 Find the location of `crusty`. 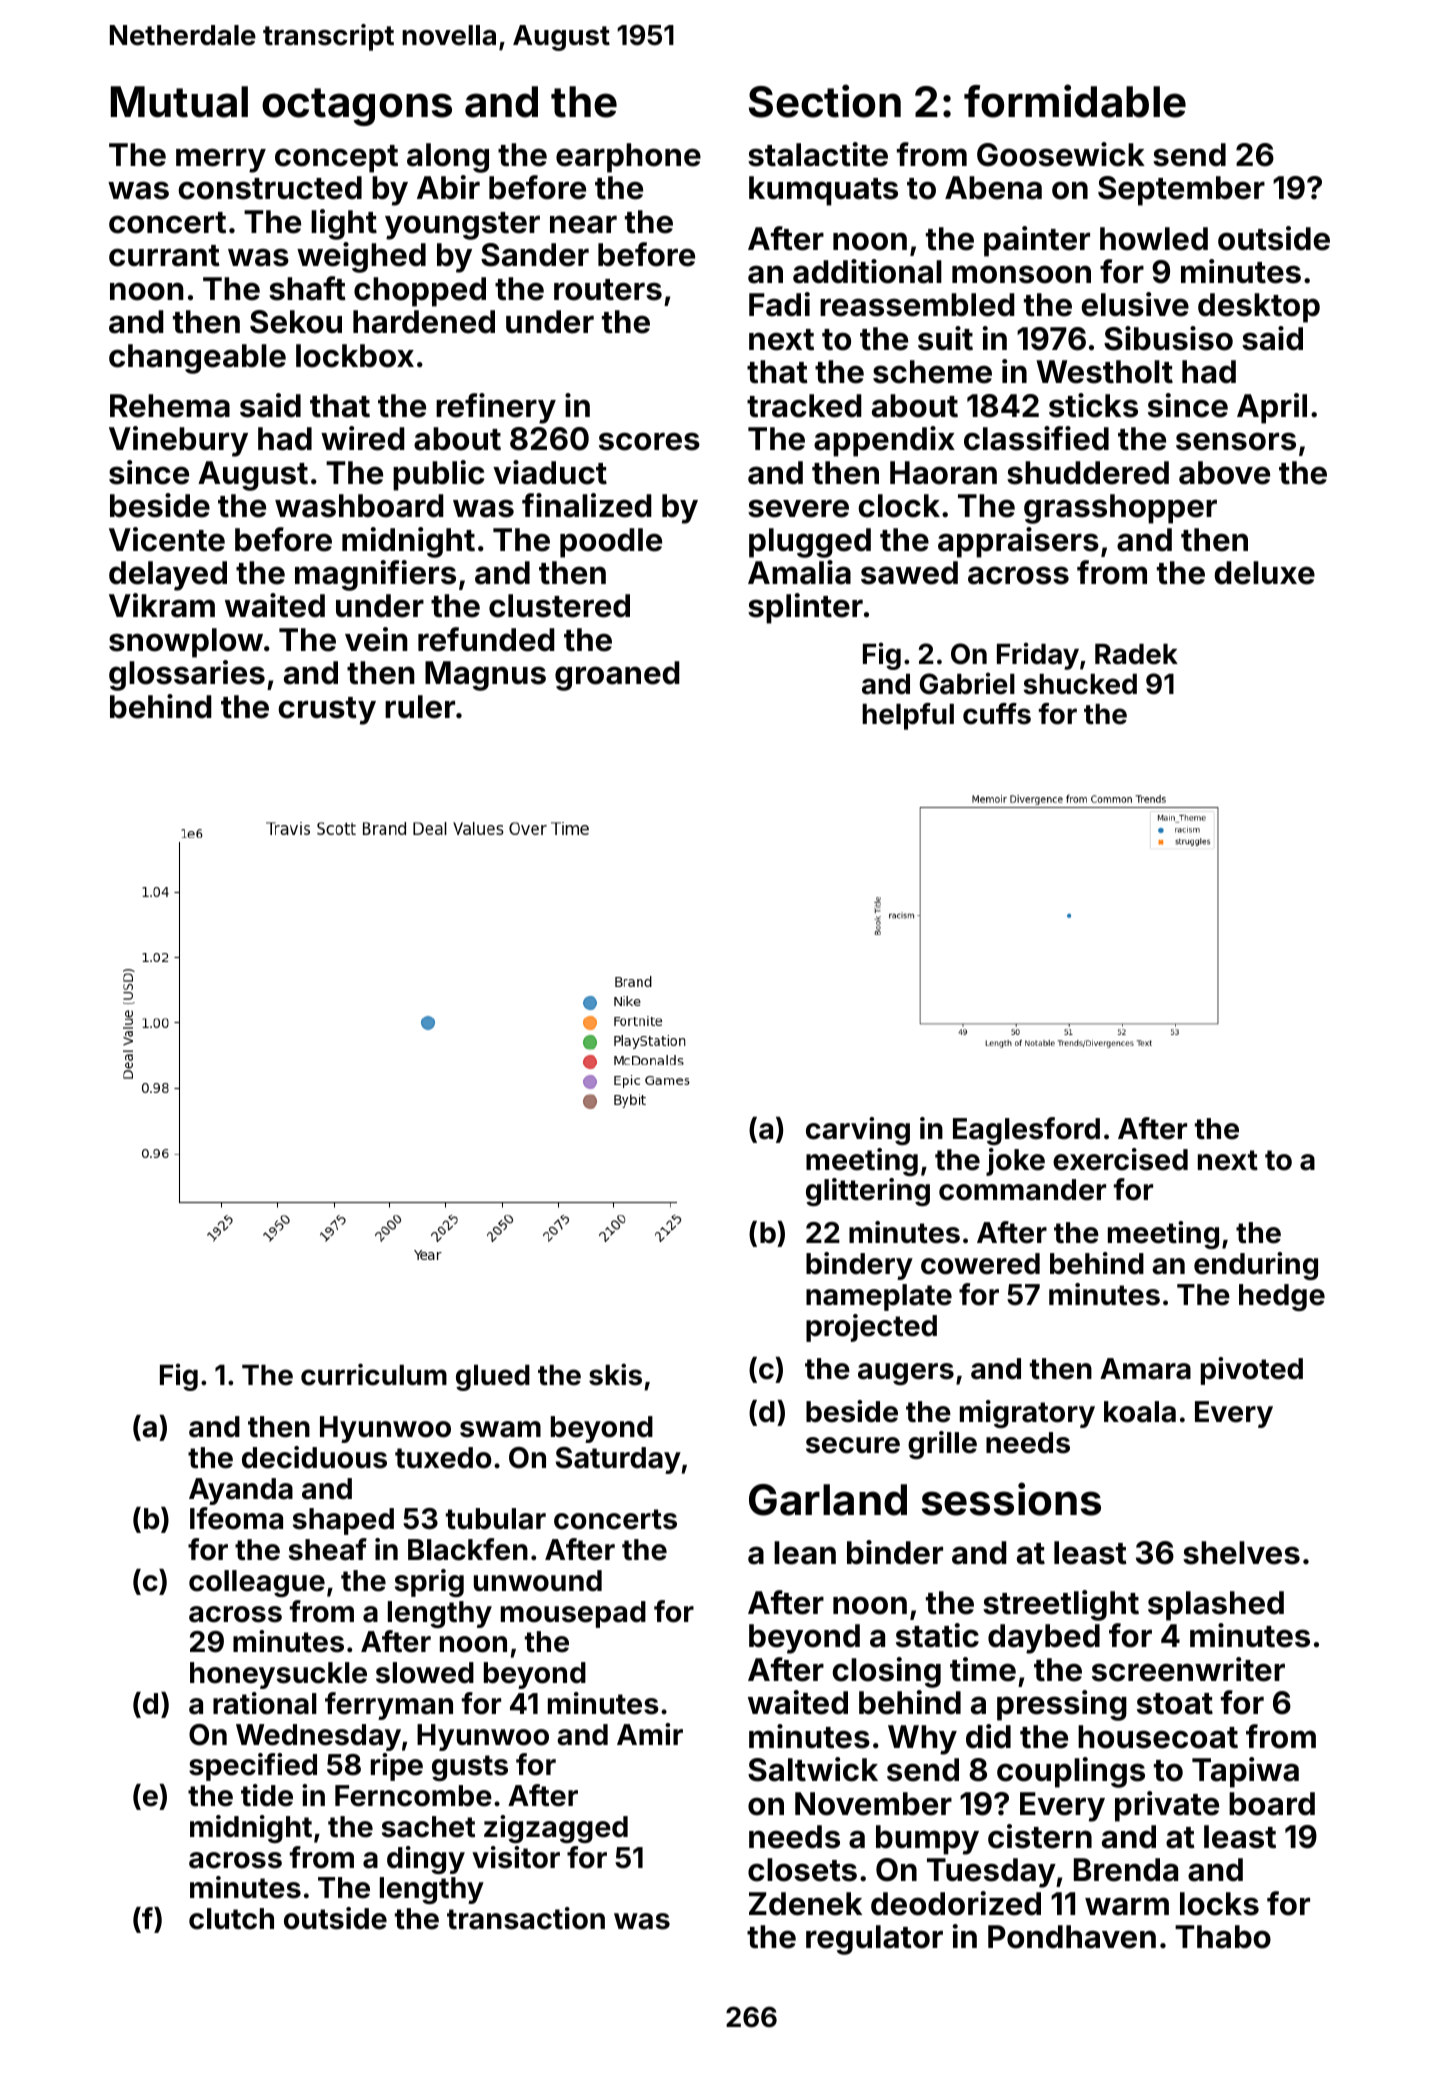

crusty is located at coordinates (327, 711).
